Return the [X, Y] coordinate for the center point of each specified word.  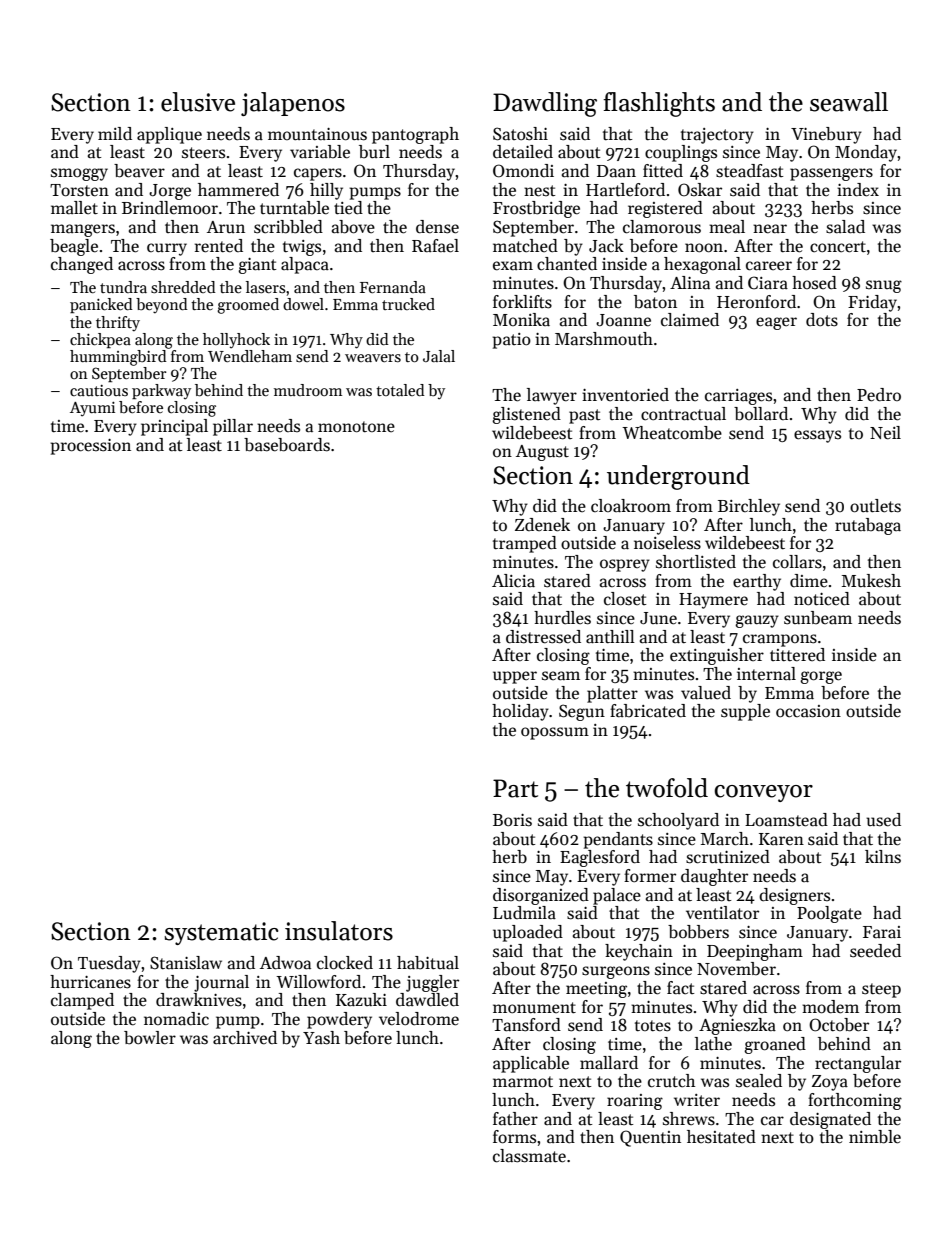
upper [515, 677]
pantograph [415, 135]
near [770, 229]
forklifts [522, 302]
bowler [150, 1038]
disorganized [541, 896]
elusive [198, 102]
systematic [221, 933]
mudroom [308, 390]
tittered [797, 655]
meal [727, 227]
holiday [520, 712]
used [883, 820]
